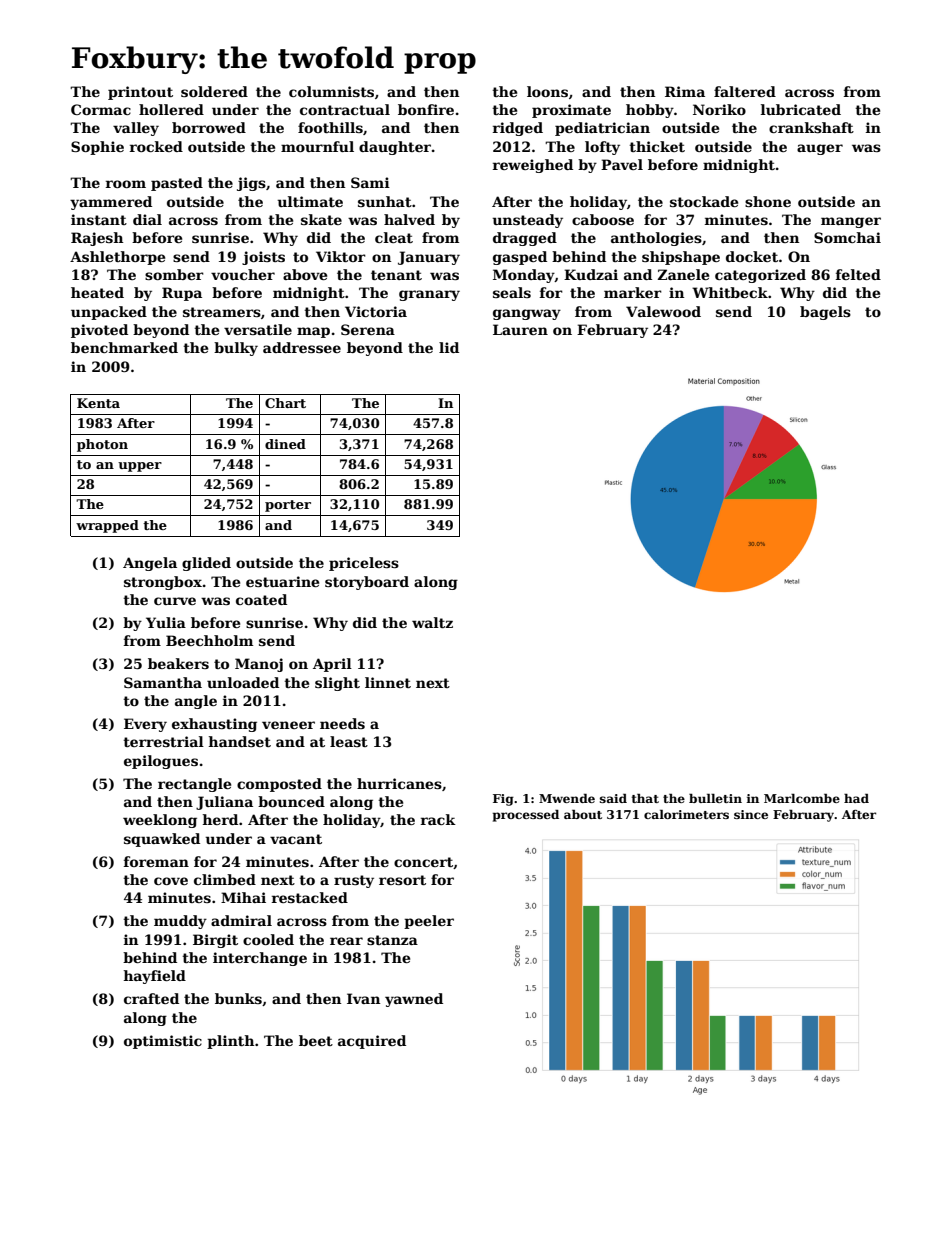 The image size is (952, 1233). I want to click on columnists, so click(331, 91).
